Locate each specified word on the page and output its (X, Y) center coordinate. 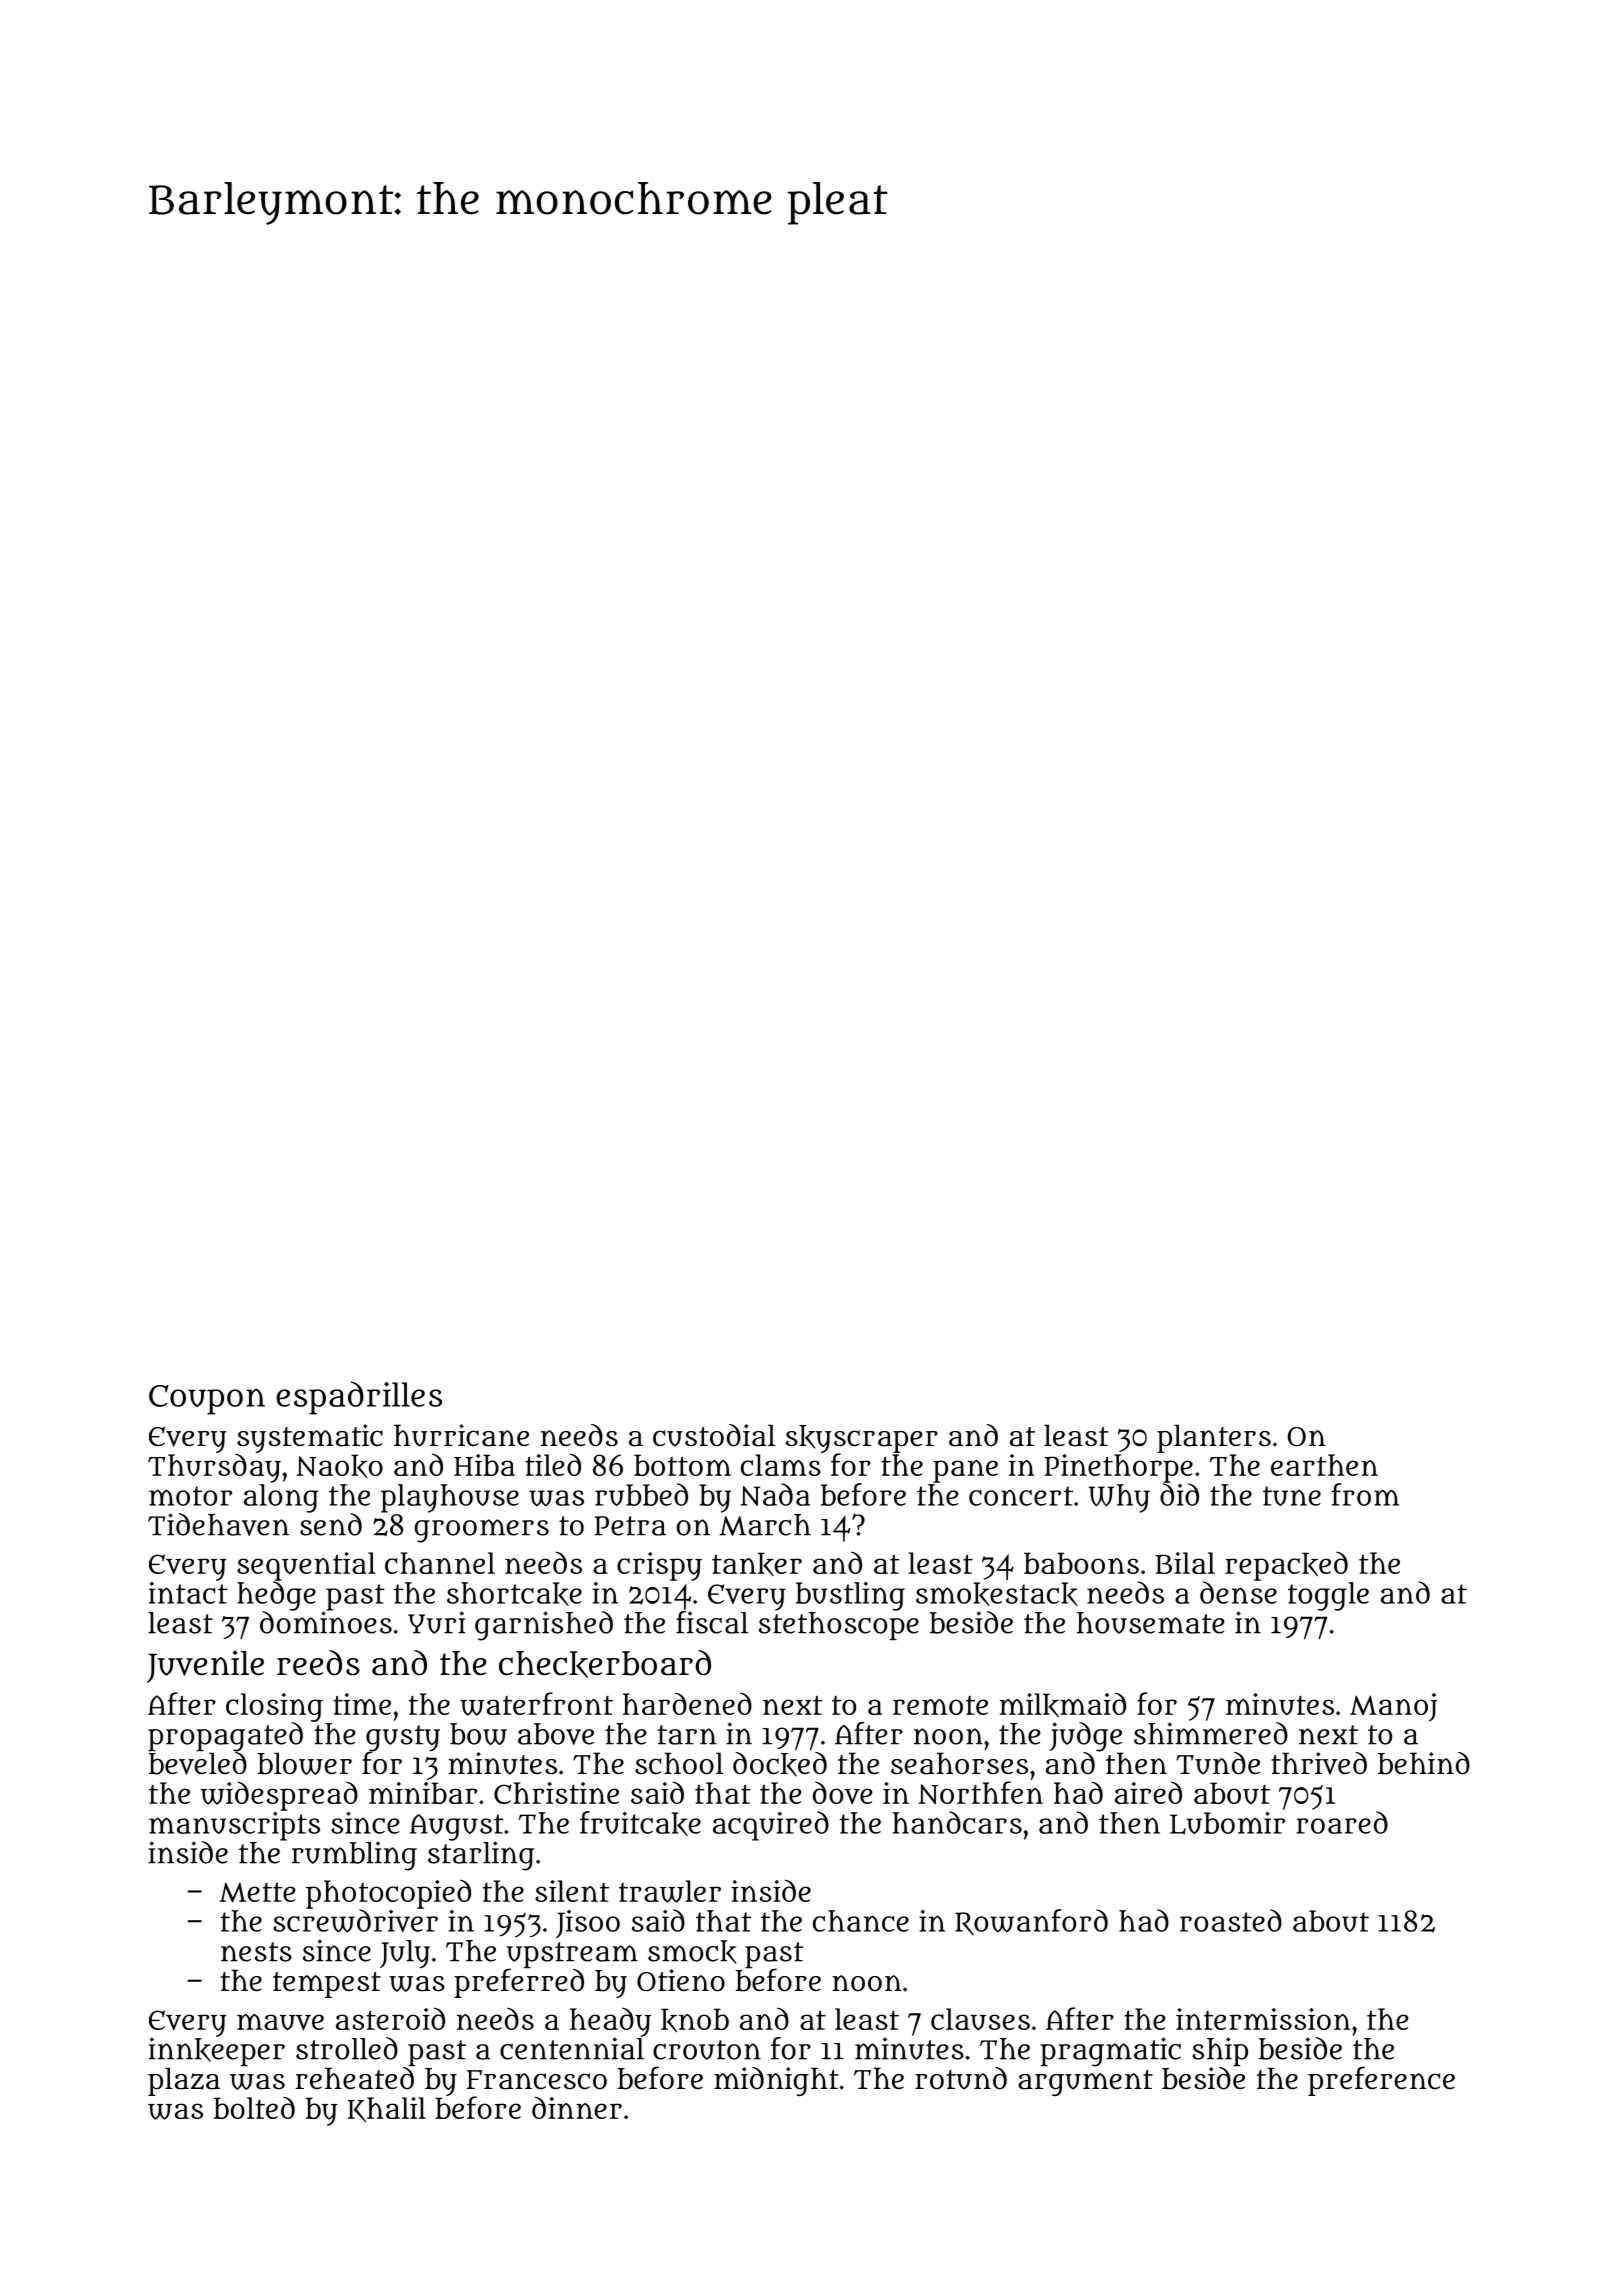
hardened (687, 1703)
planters (1214, 1438)
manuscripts (234, 1826)
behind (1424, 1763)
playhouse (450, 1498)
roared (1342, 1822)
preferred (519, 1983)
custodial (714, 1435)
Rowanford (1031, 1922)
